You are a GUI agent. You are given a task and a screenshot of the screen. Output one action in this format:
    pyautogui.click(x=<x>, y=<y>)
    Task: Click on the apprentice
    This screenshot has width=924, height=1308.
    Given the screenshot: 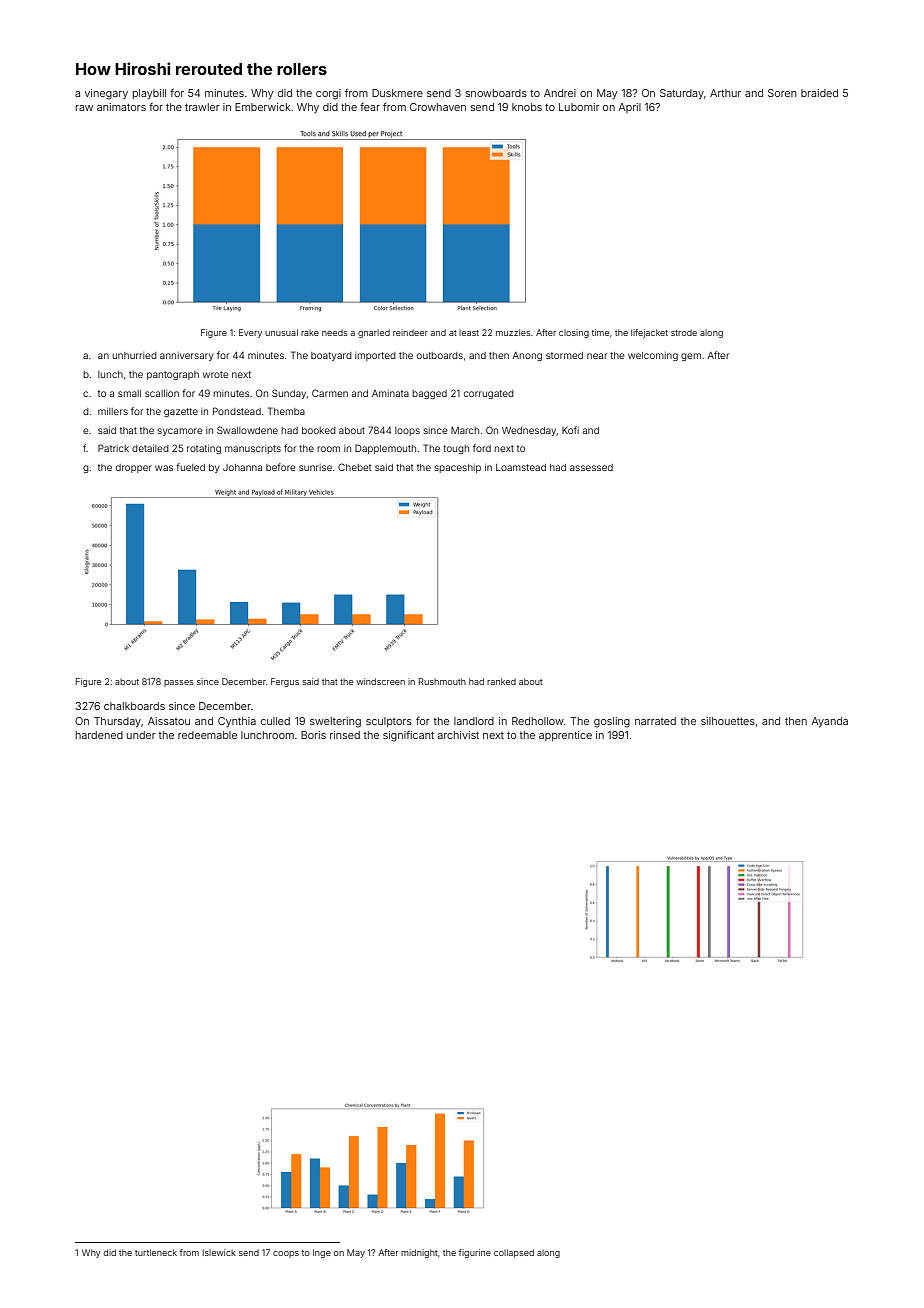 What is the action you would take?
    pyautogui.click(x=565, y=736)
